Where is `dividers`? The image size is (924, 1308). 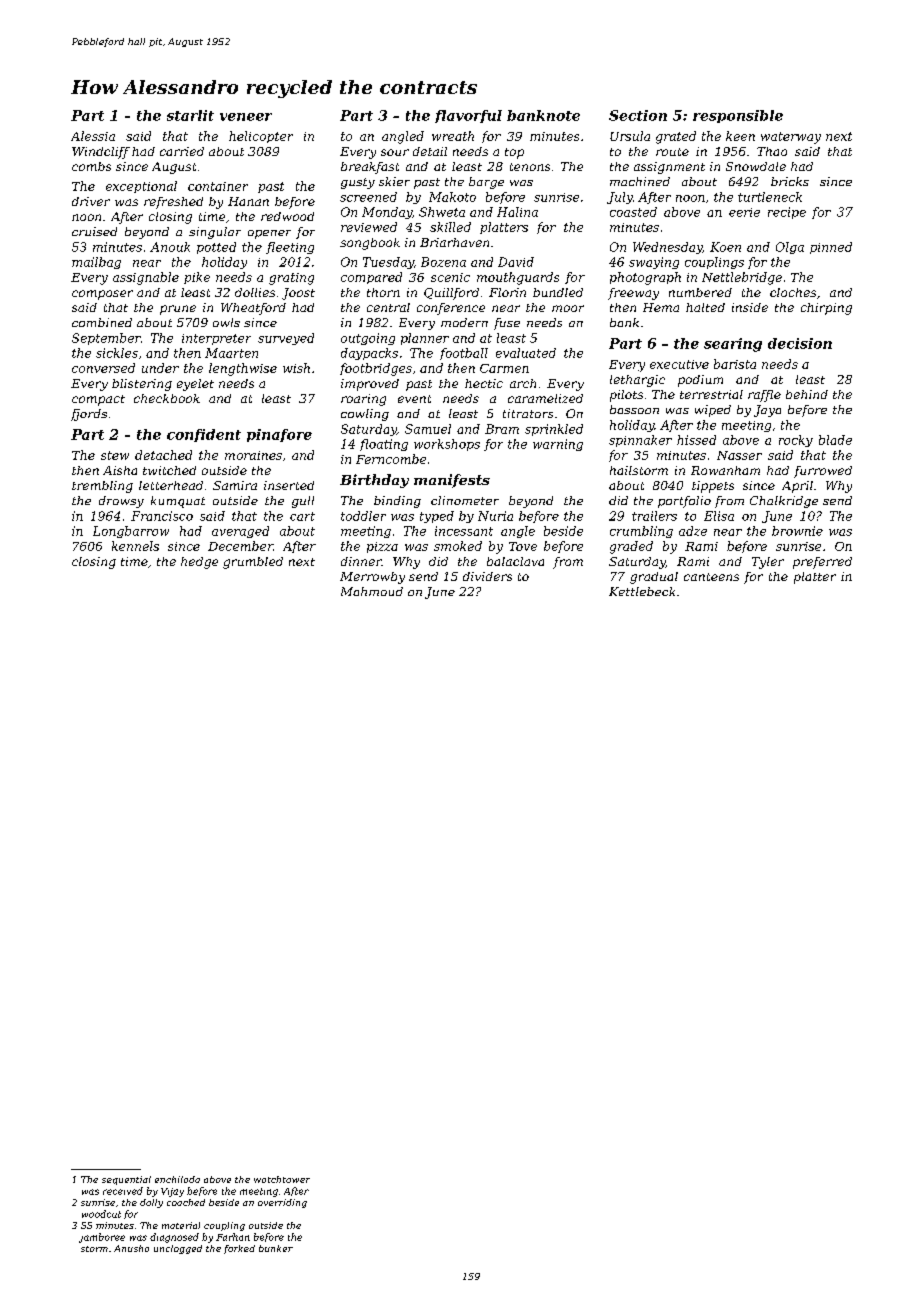
dividers is located at coordinates (487, 576).
